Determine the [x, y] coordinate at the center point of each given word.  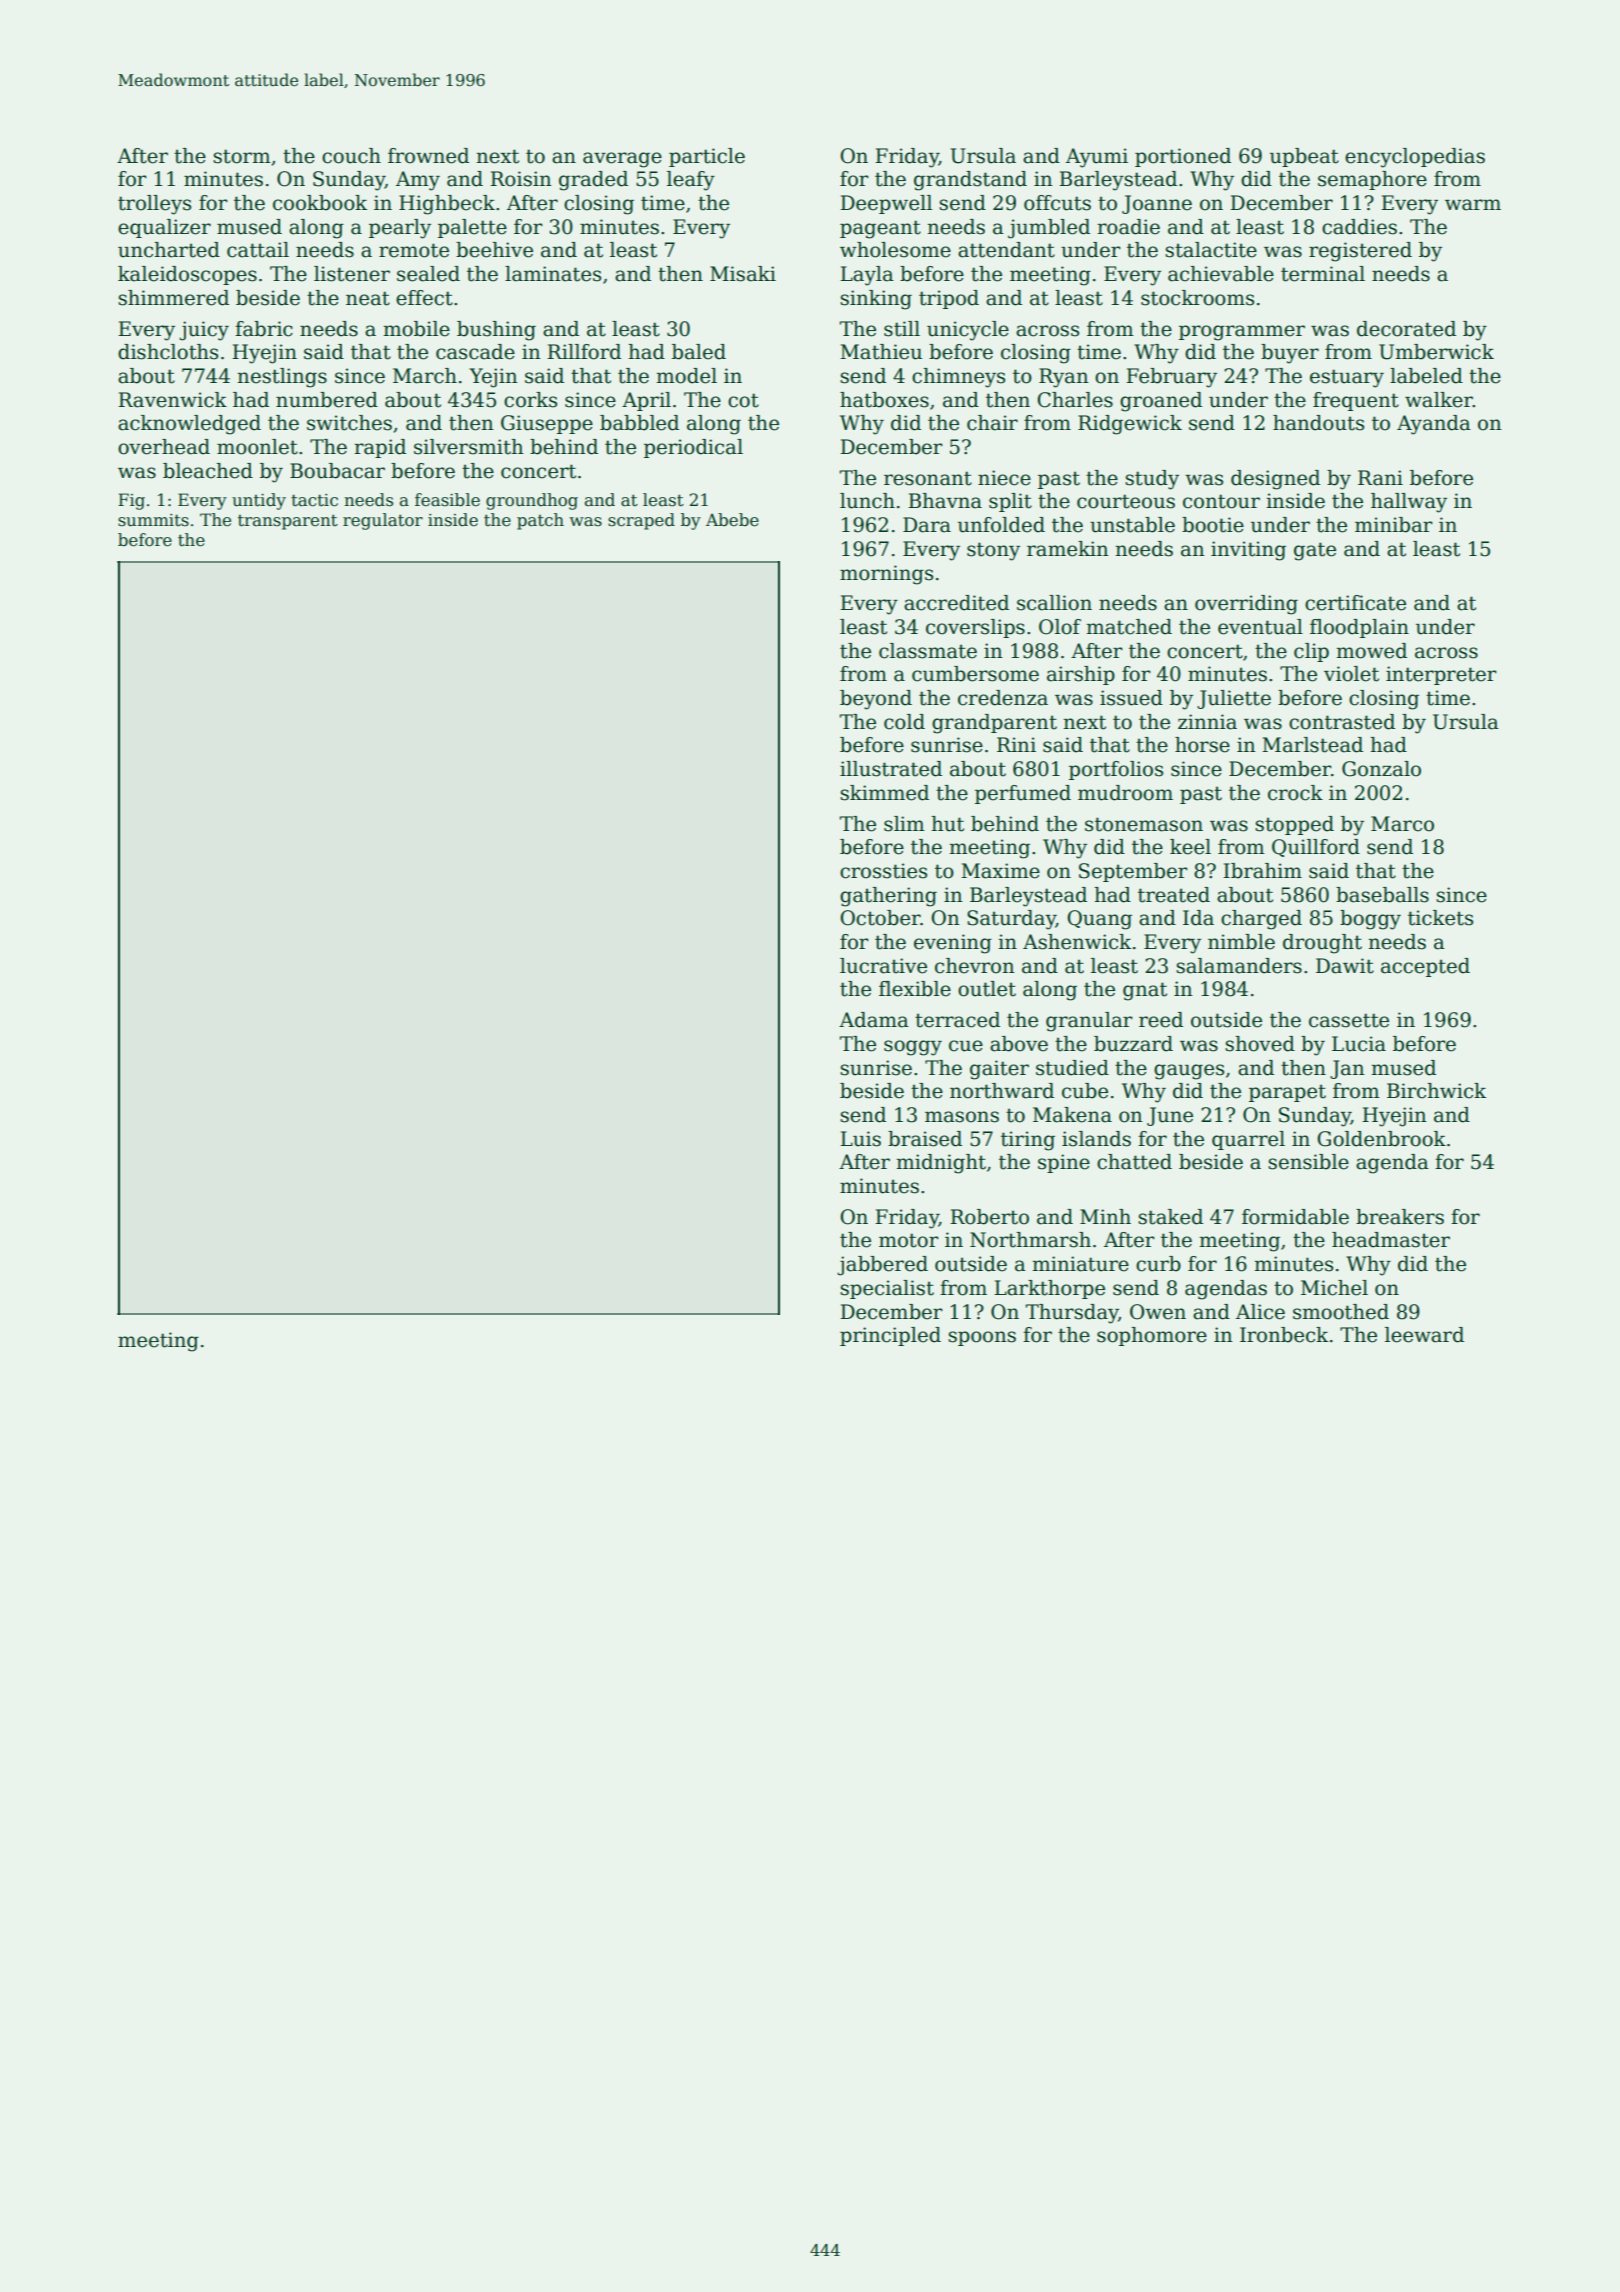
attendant [1006, 250]
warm [1473, 205]
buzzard [1133, 1044]
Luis [860, 1139]
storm [242, 156]
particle [707, 157]
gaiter [999, 1070]
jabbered [882, 1266]
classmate [928, 651]
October [880, 918]
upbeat [1304, 157]
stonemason [1144, 824]
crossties [883, 871]
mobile [417, 329]
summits [153, 520]
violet [1351, 674]
